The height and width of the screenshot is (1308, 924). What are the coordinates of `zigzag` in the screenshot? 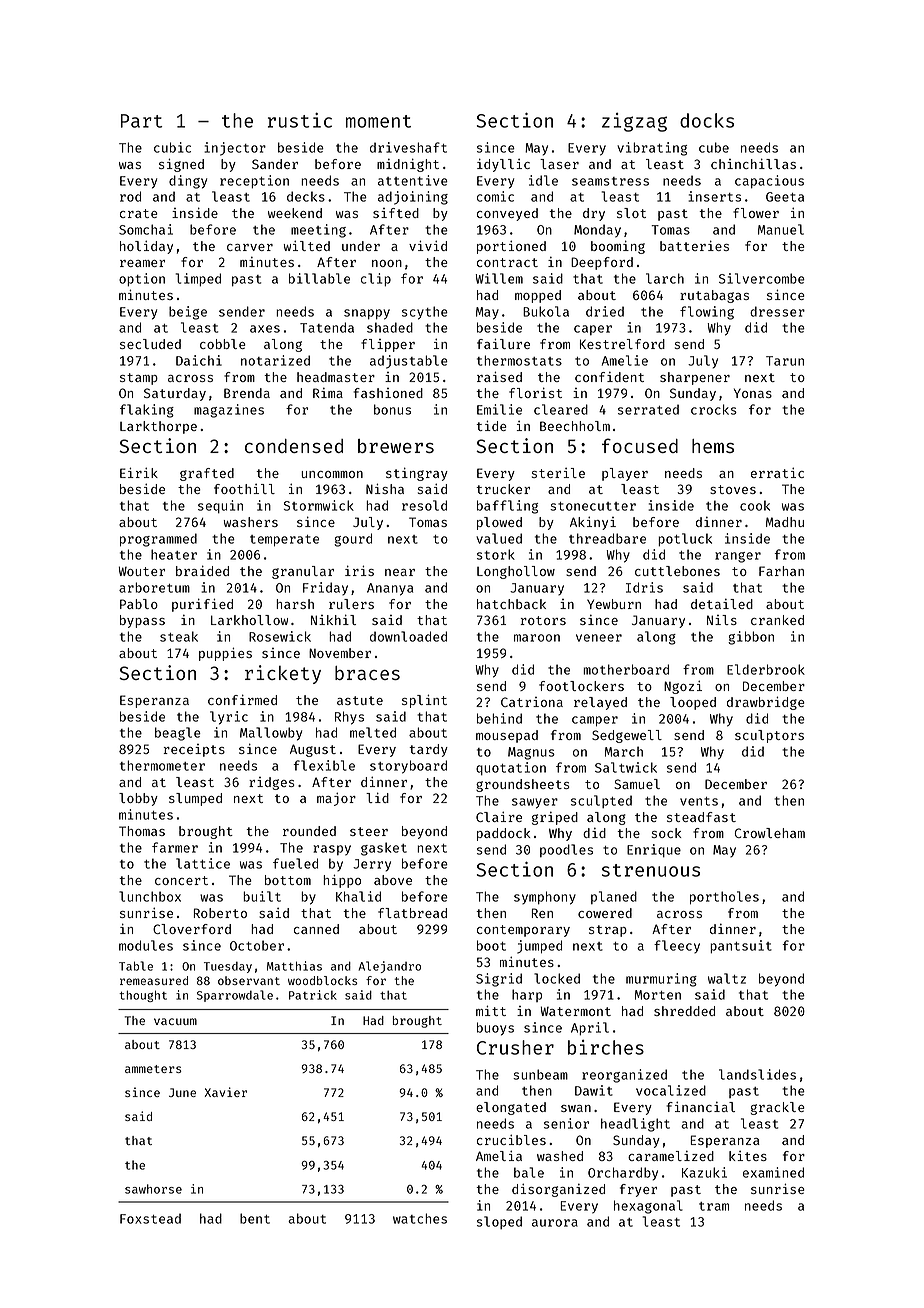 It's located at (634, 122).
